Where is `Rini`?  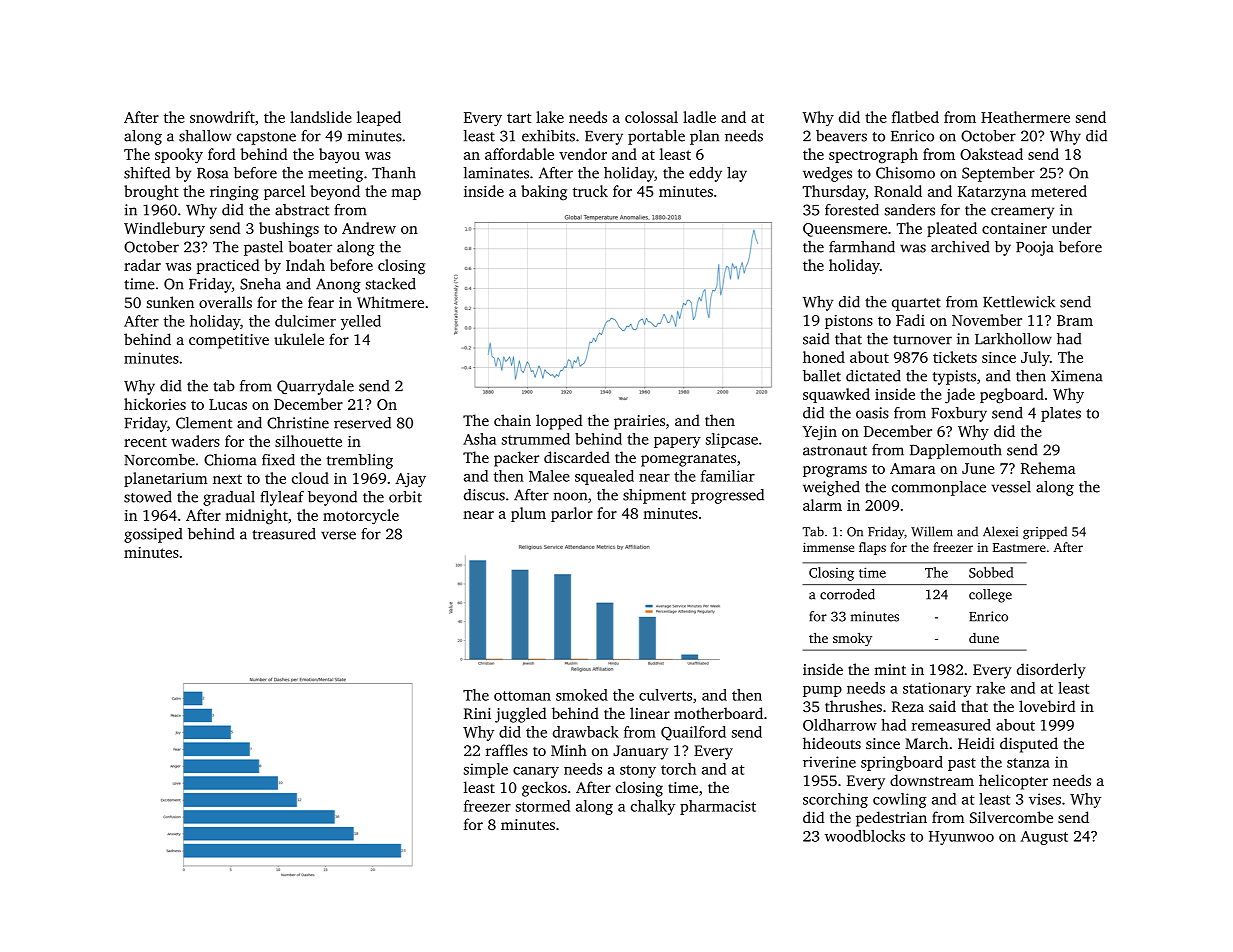
Rini is located at coordinates (477, 713).
